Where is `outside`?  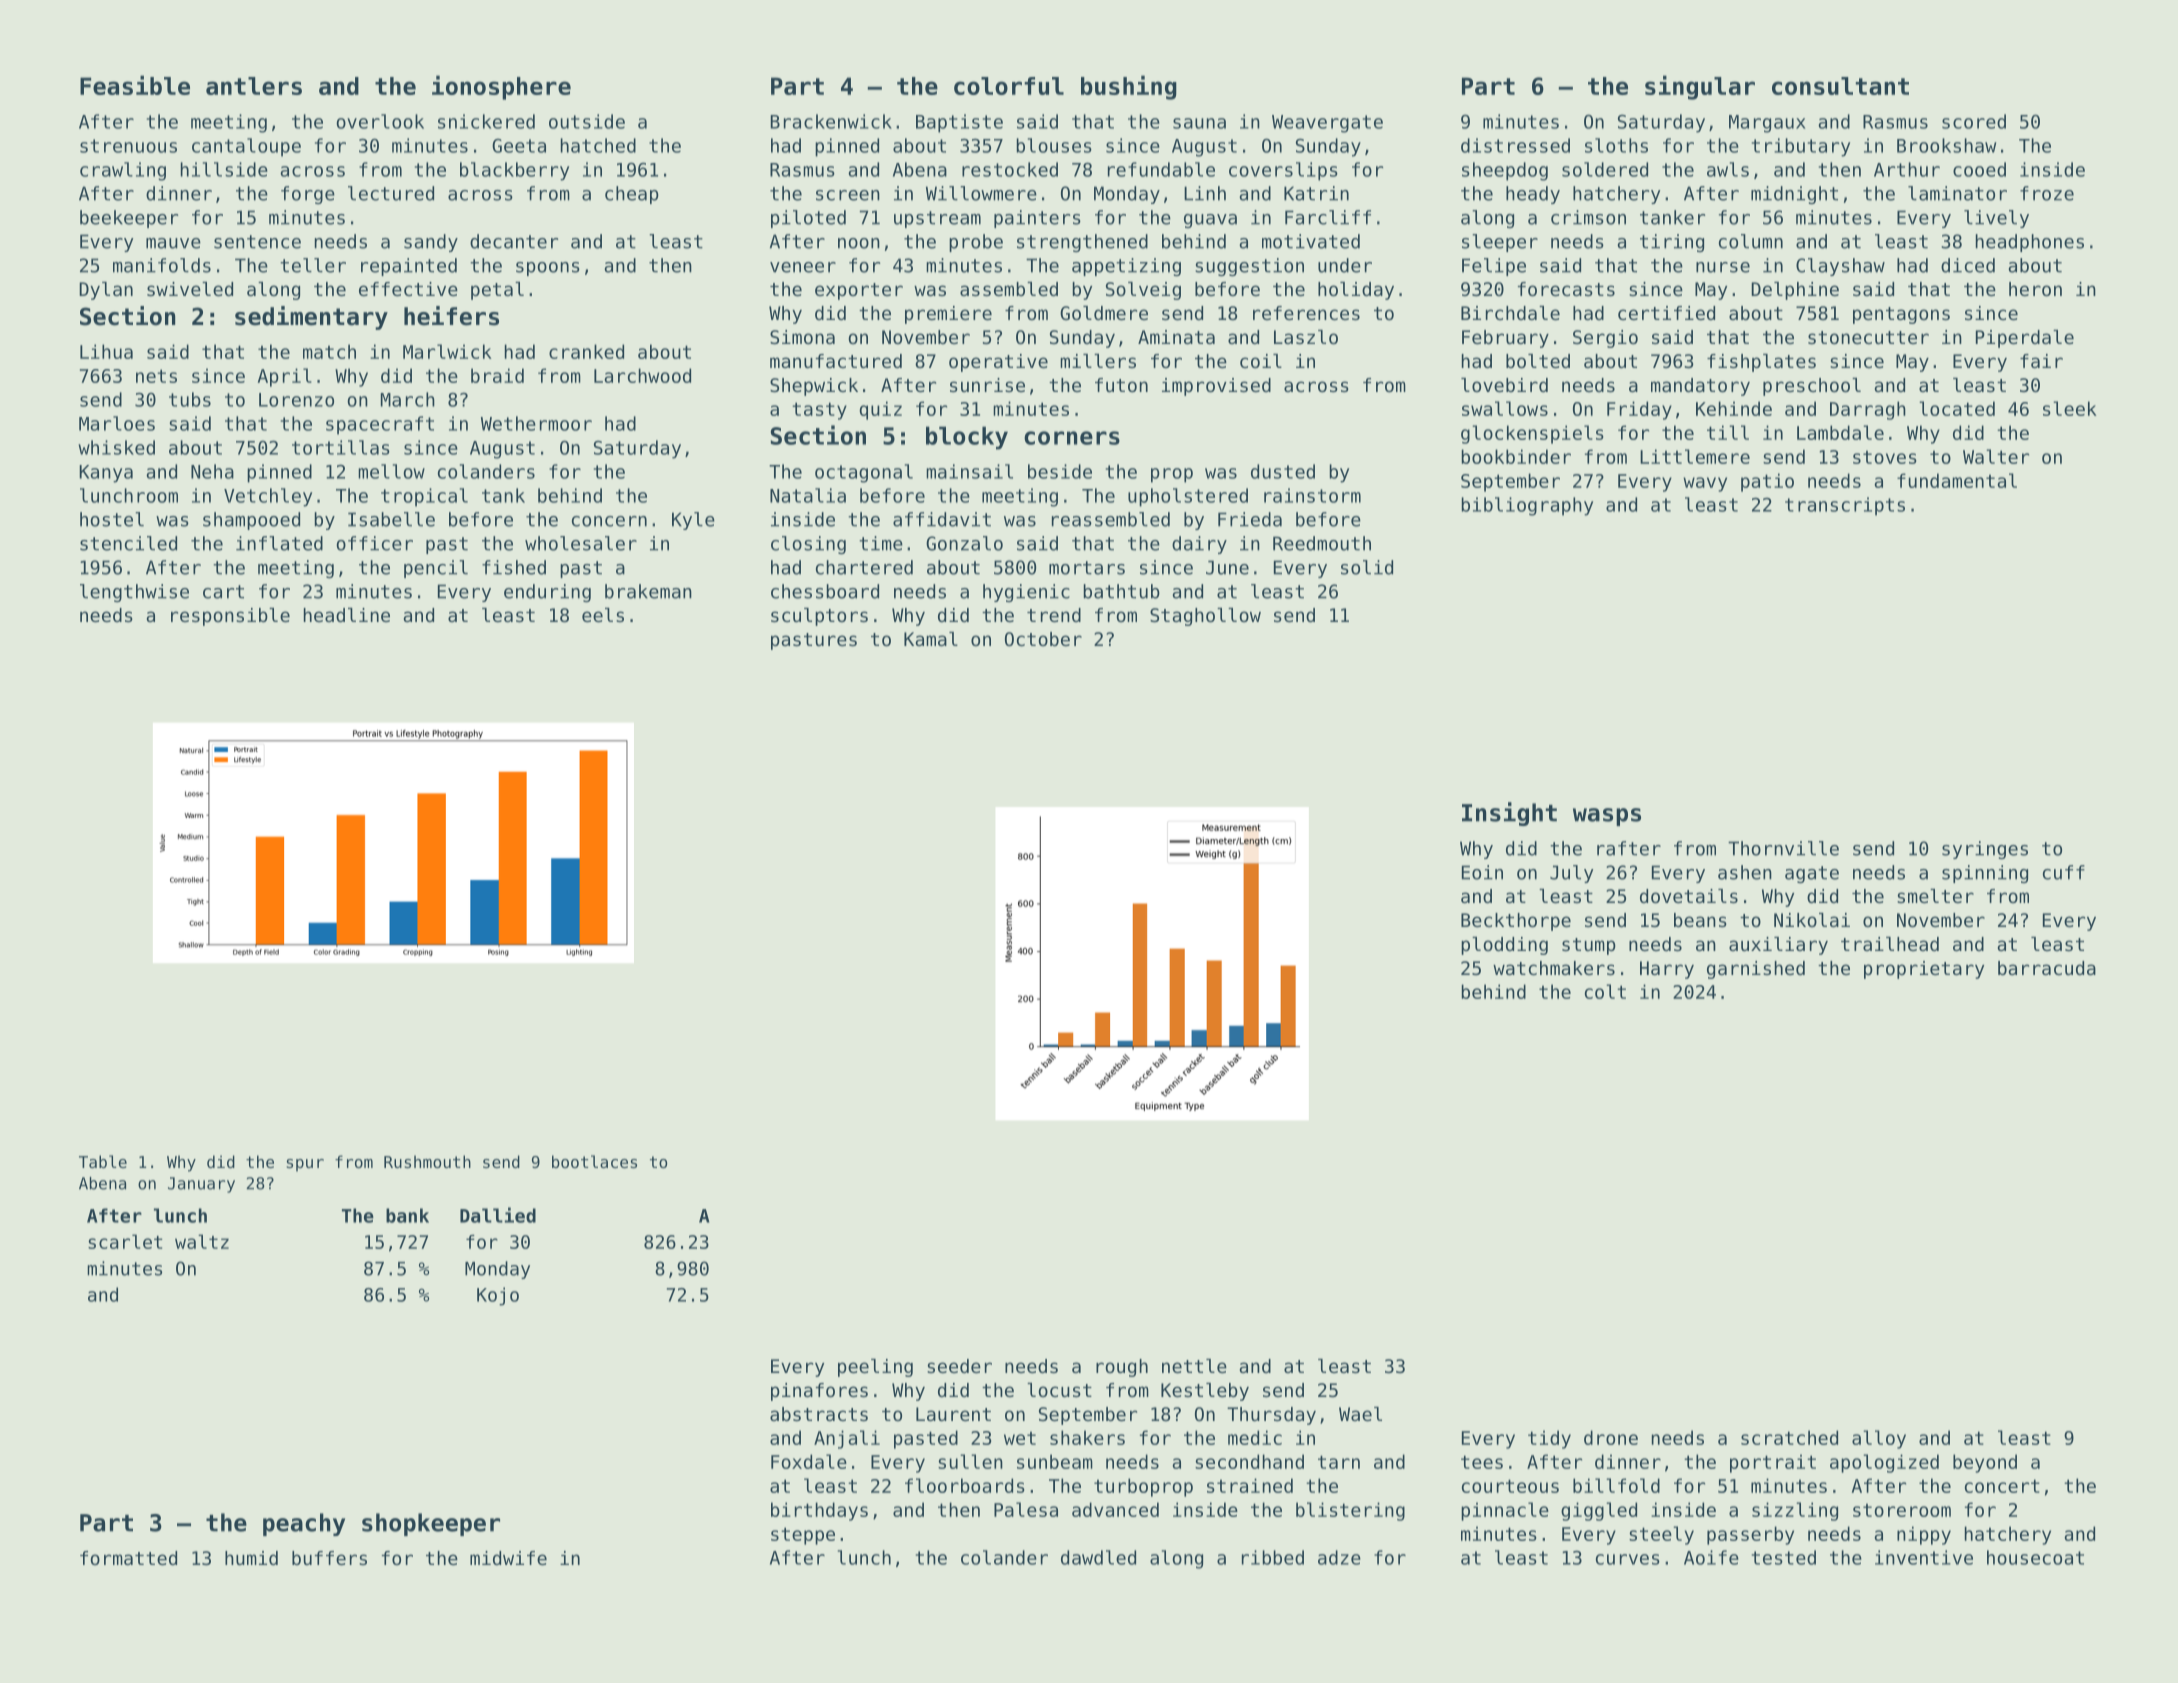 outside is located at coordinates (587, 121).
